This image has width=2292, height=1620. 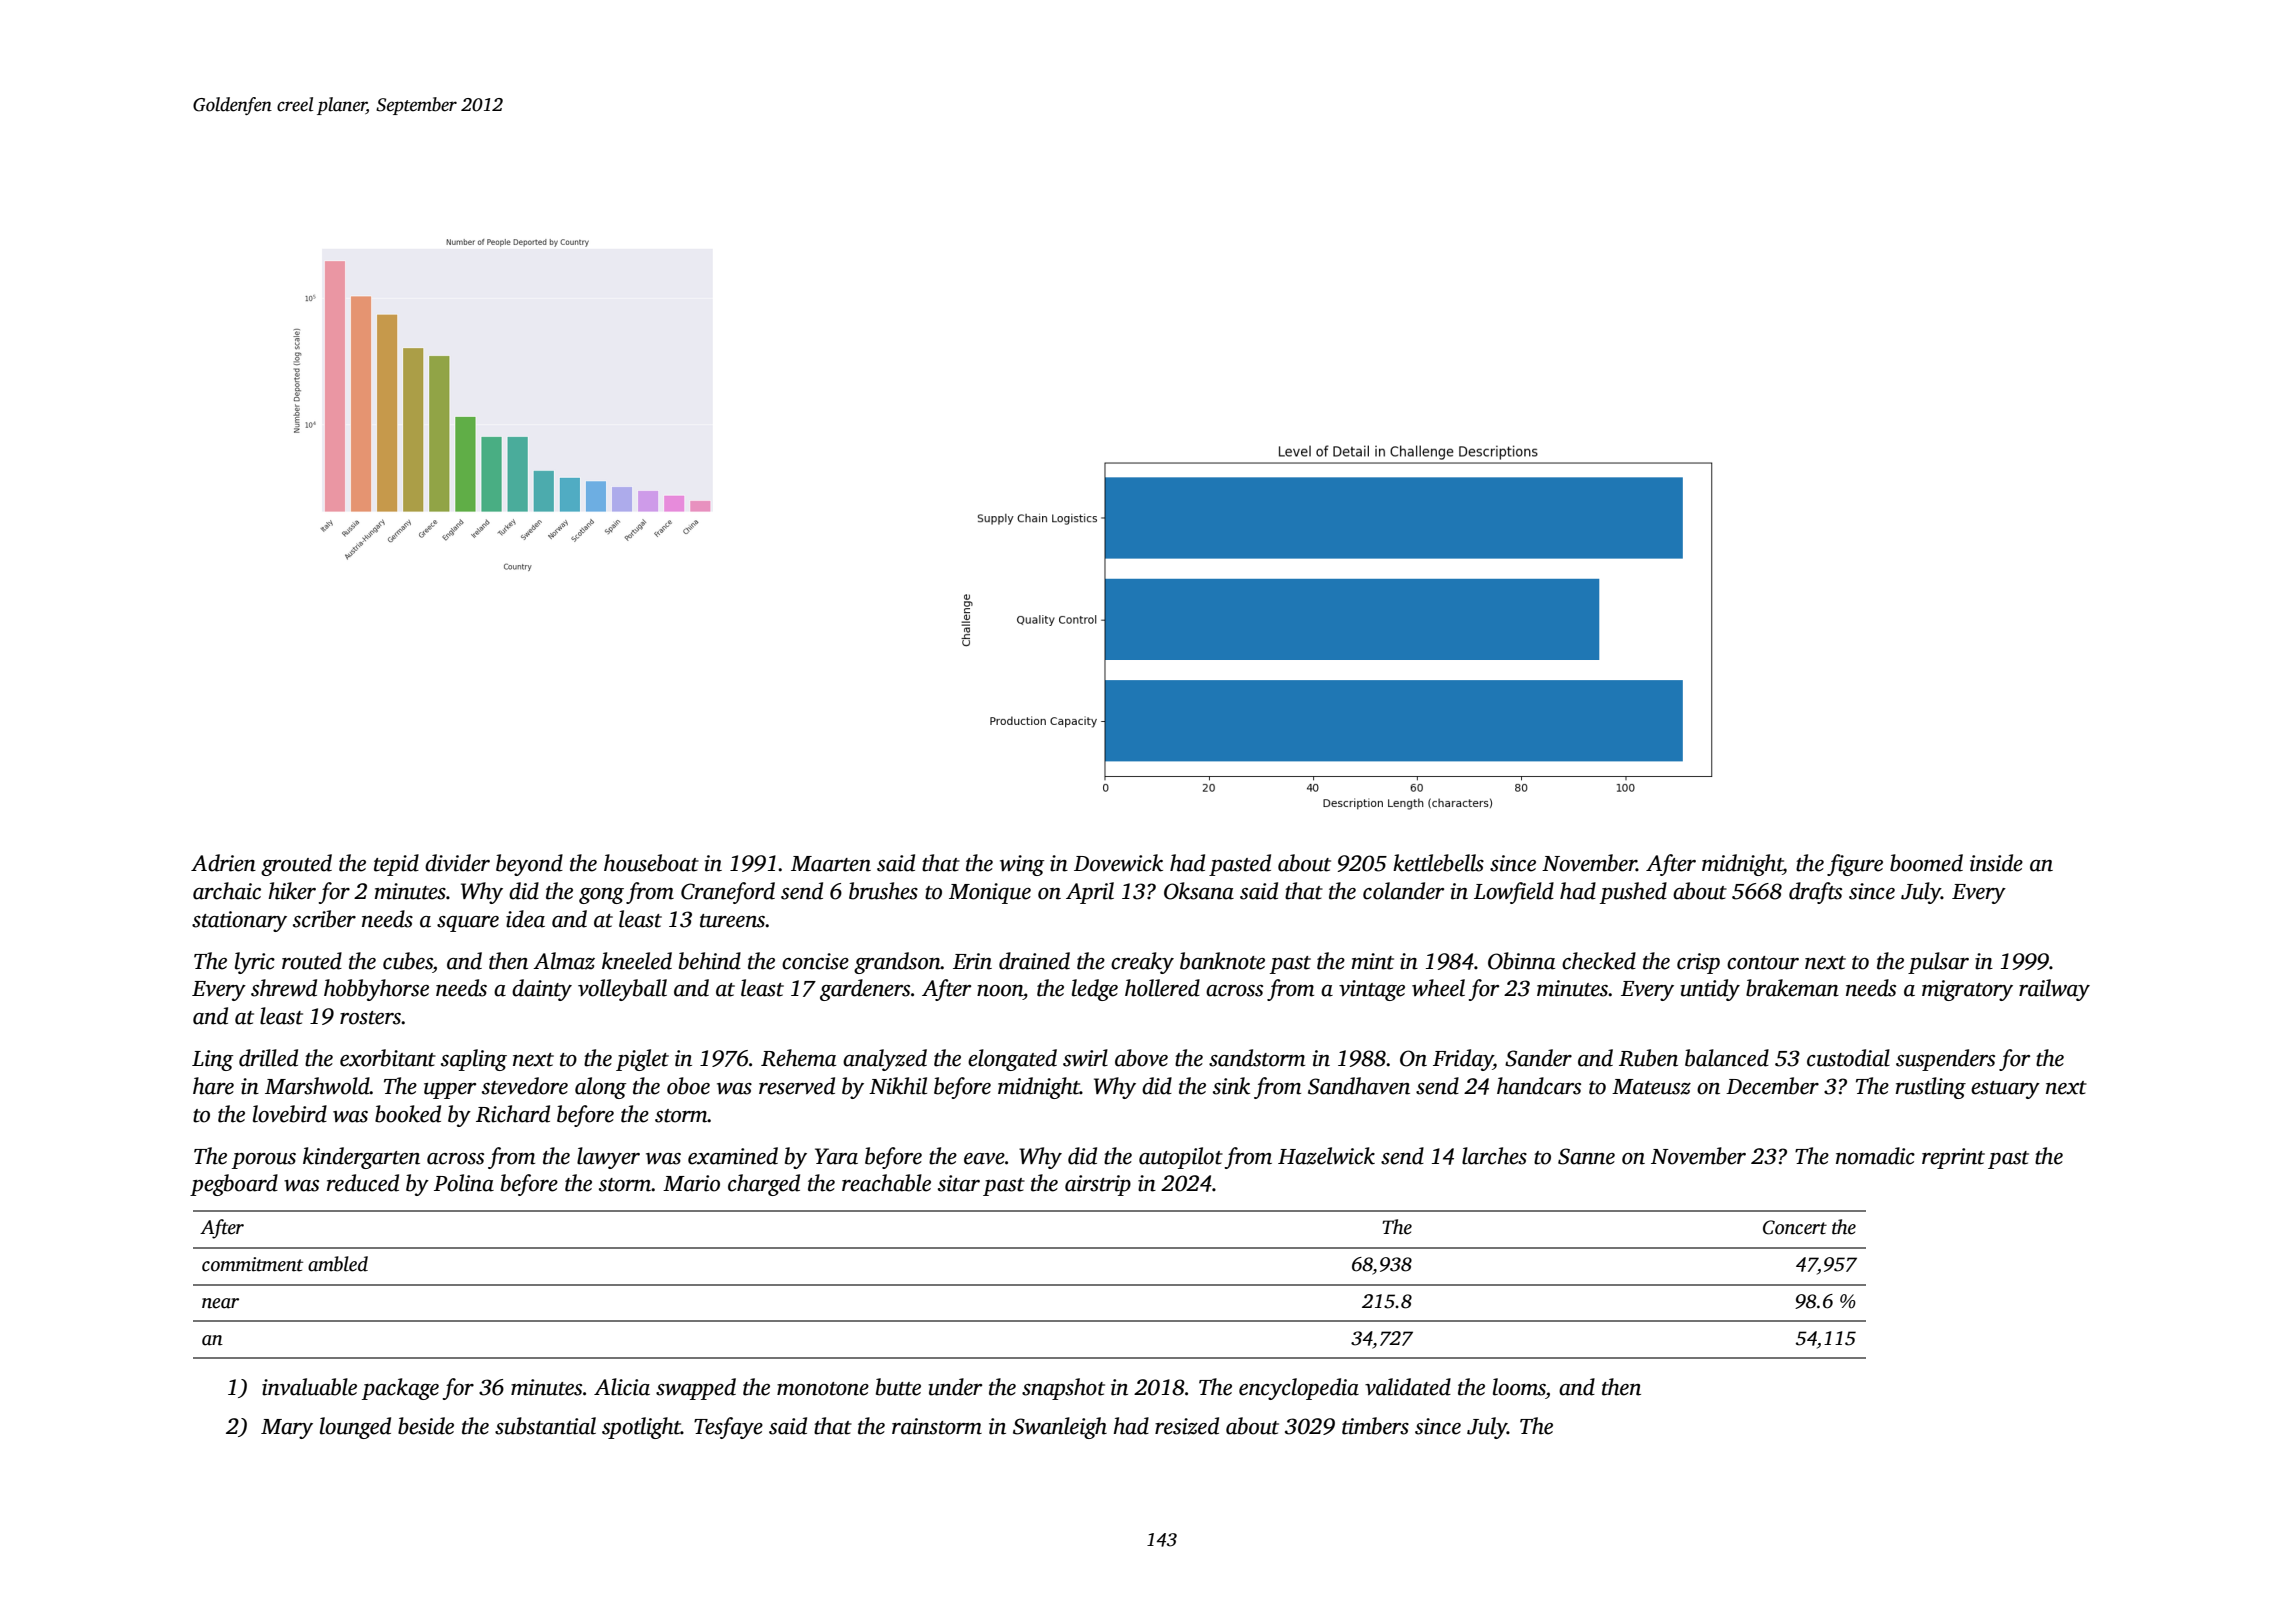 I want to click on reduced, so click(x=363, y=1183).
